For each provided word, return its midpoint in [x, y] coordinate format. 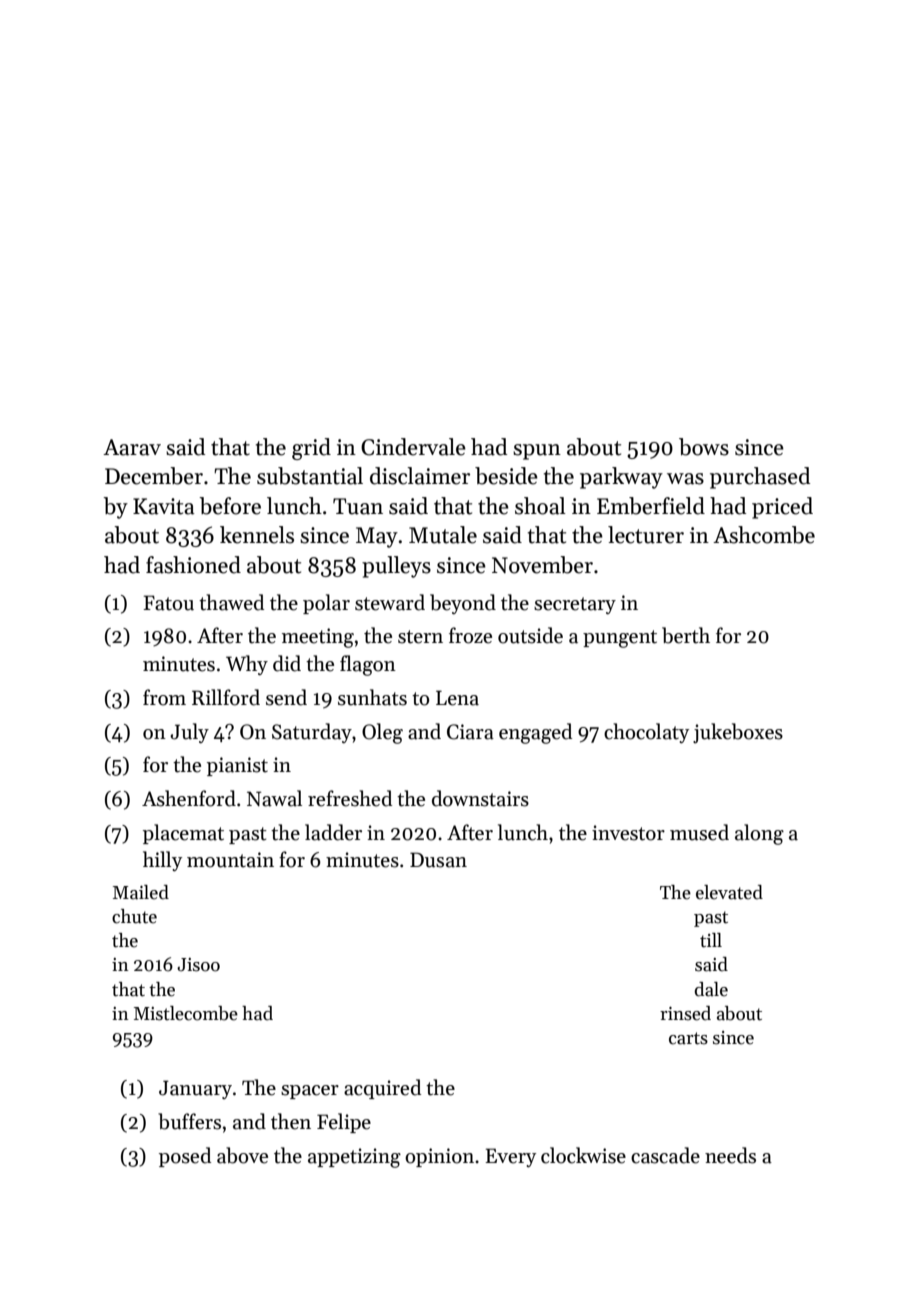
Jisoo [198, 965]
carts [688, 1038]
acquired [382, 1089]
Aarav [132, 447]
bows [704, 447]
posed [185, 1157]
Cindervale [413, 447]
